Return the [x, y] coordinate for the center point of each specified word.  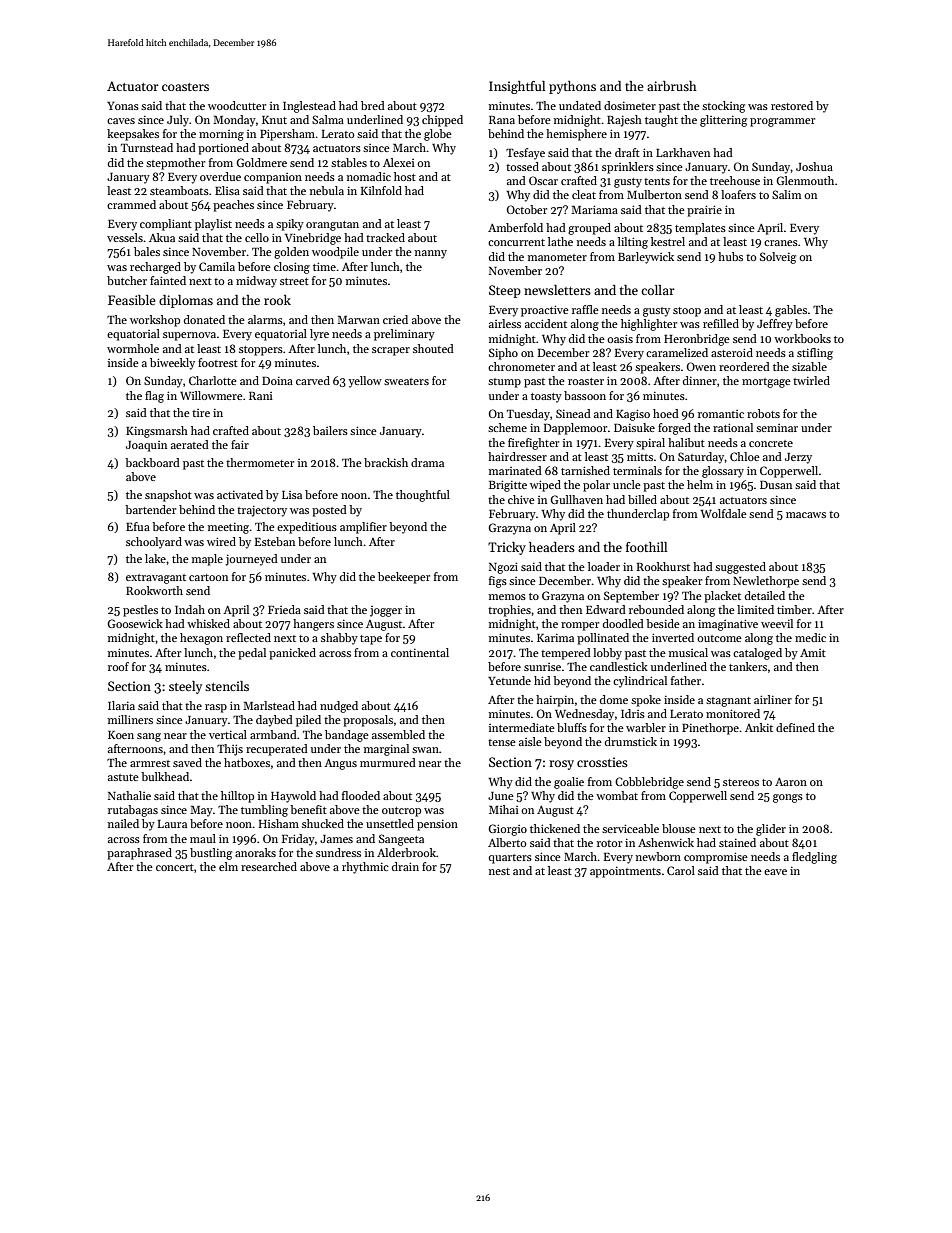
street [294, 281]
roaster [586, 381]
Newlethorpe [766, 582]
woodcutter [237, 105]
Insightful [517, 87]
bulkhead [165, 776]
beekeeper [404, 578]
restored [792, 105]
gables [791, 311]
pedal [252, 654]
